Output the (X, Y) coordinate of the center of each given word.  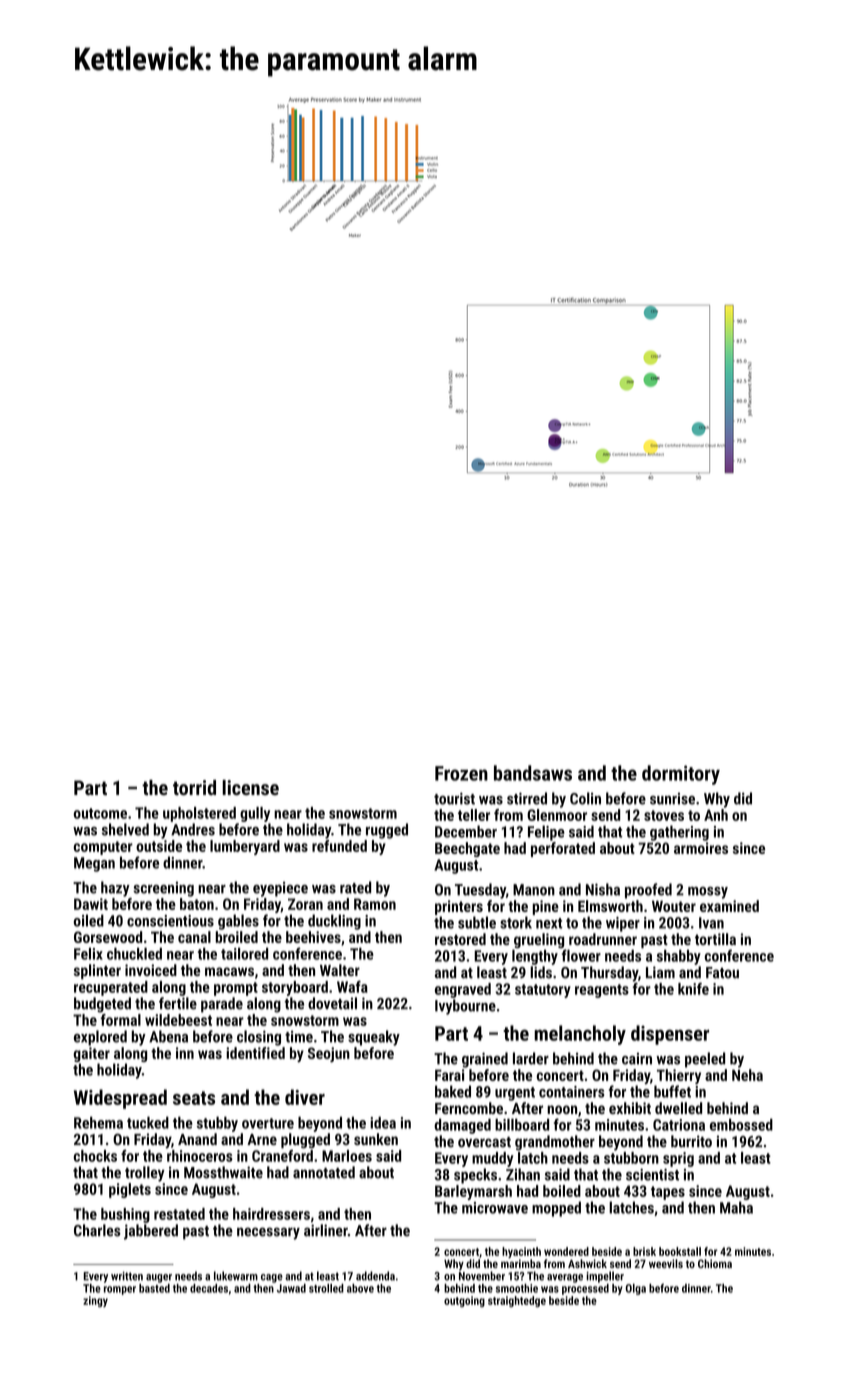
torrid (194, 787)
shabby (679, 957)
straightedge (517, 1301)
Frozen (461, 773)
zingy (95, 1301)
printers (459, 907)
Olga (636, 1289)
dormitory (681, 775)
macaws (229, 971)
